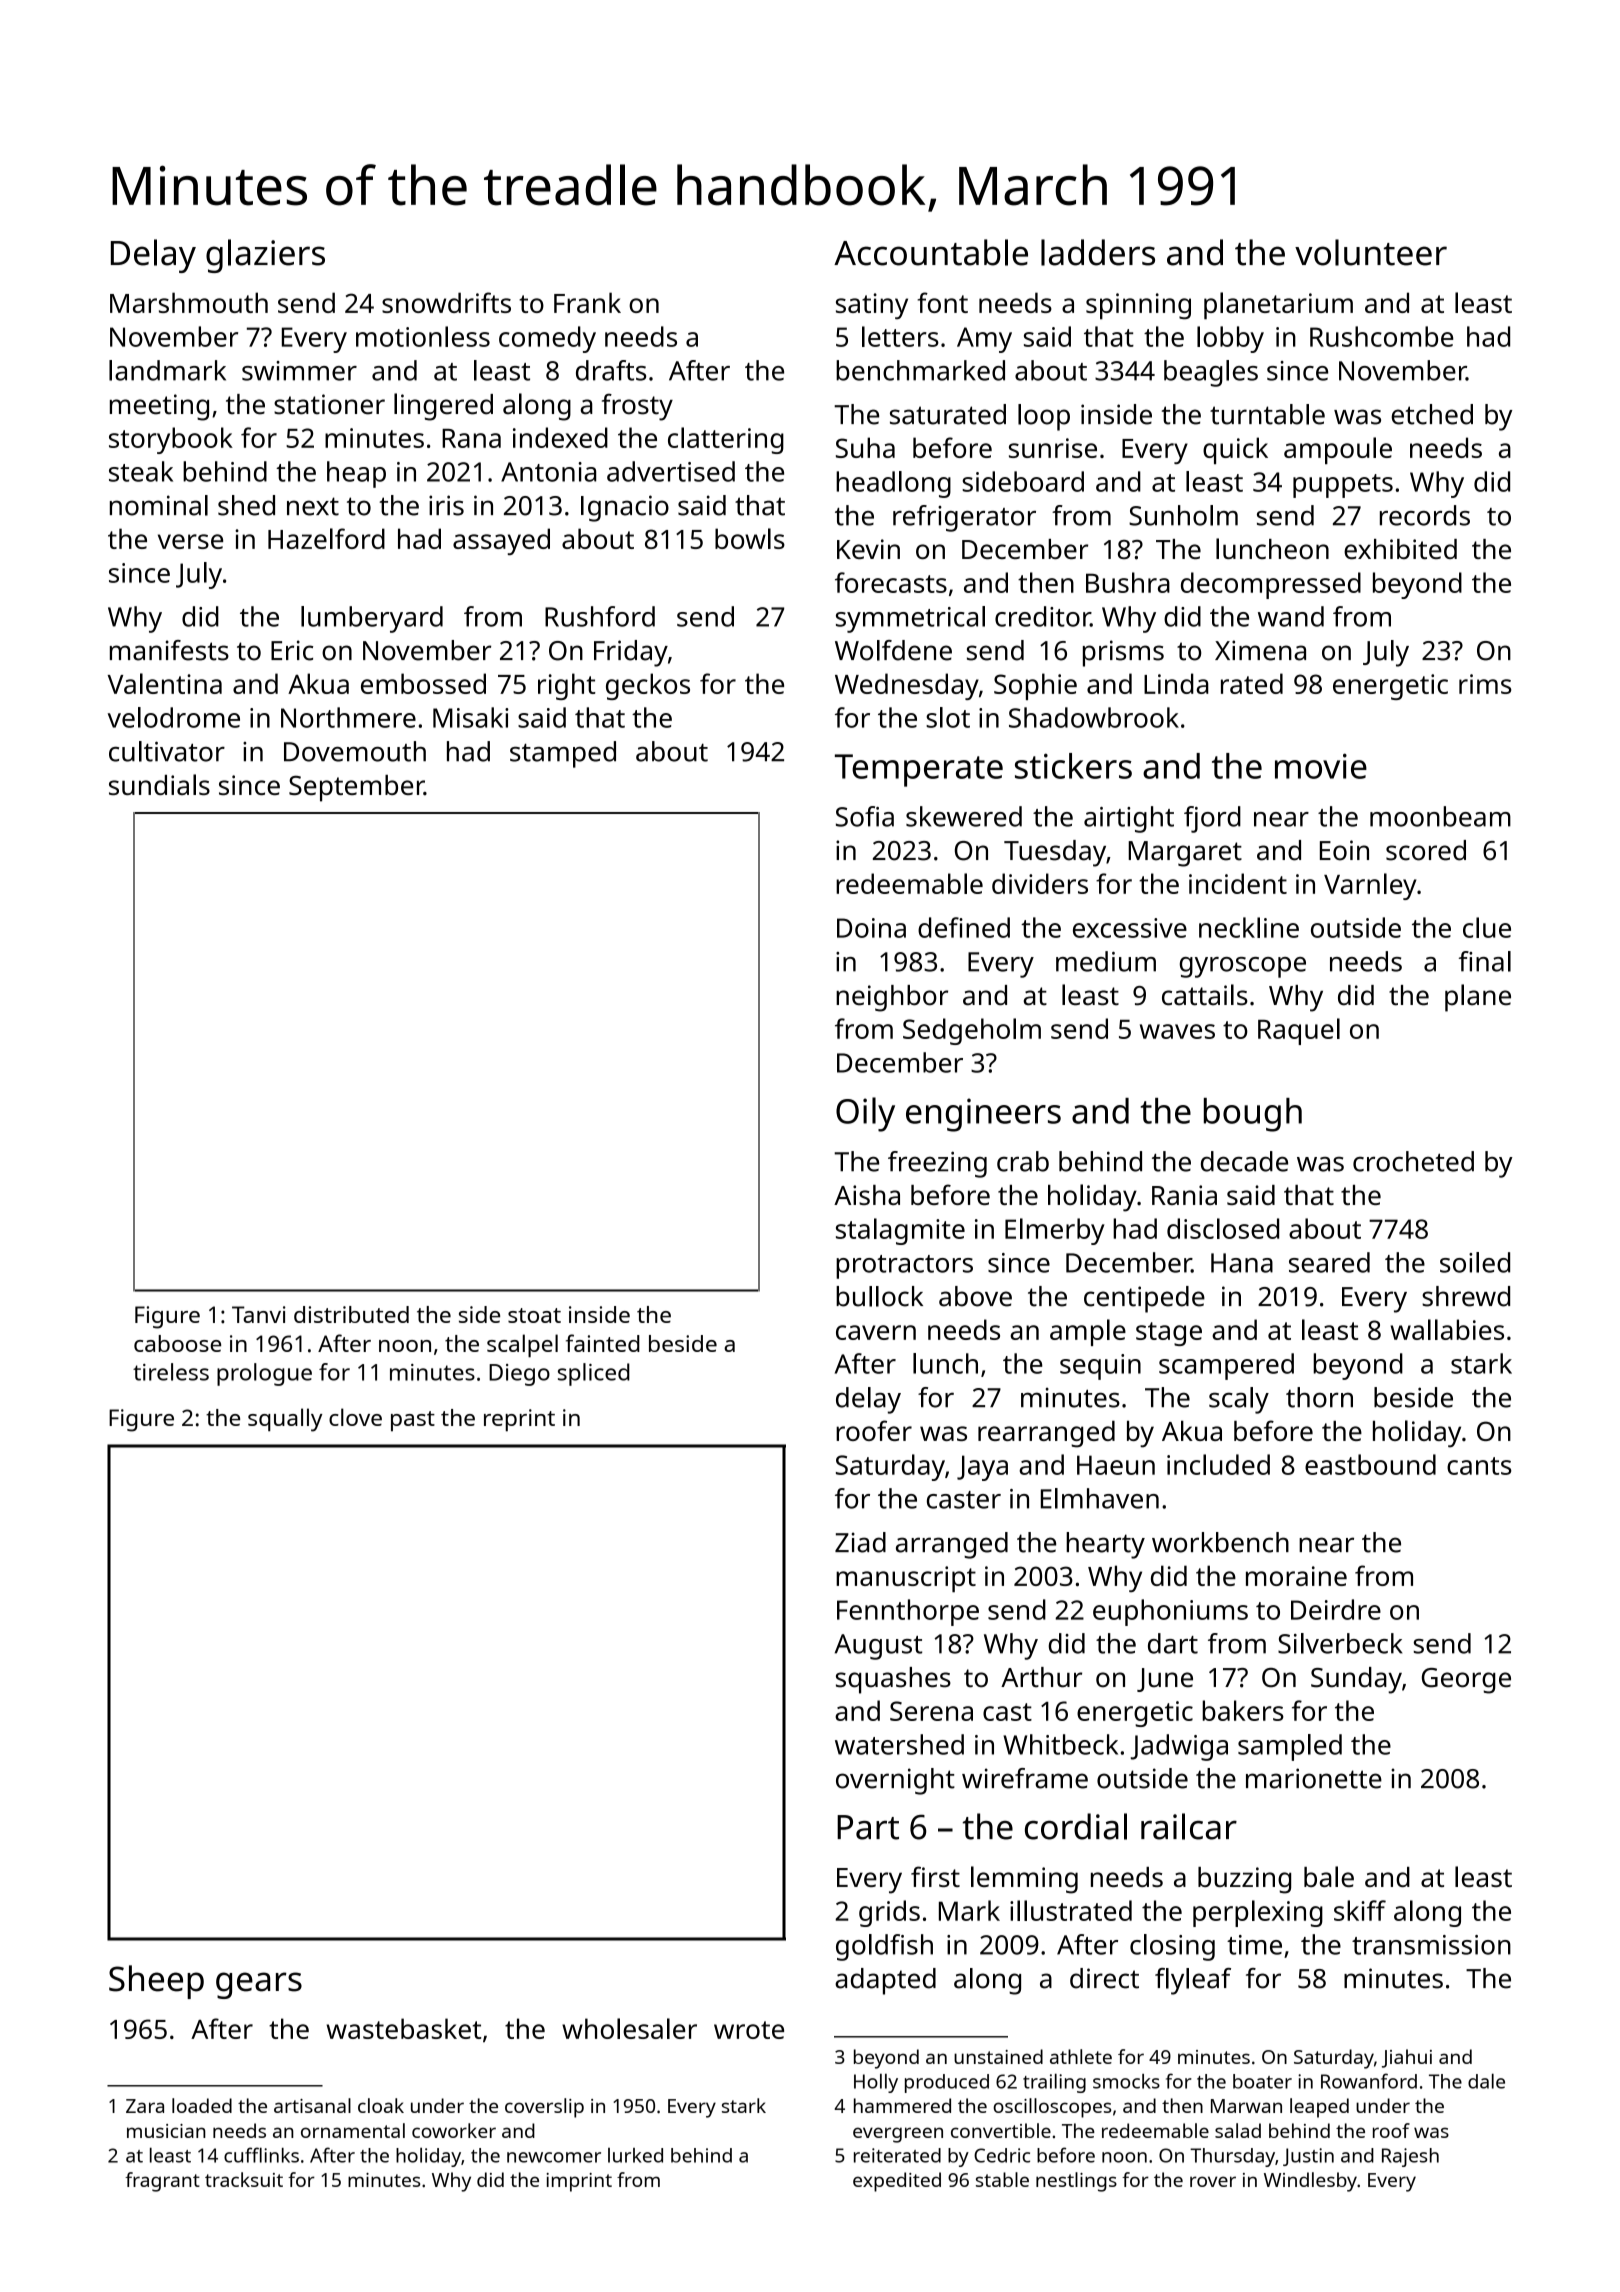  I want to click on prologue, so click(264, 1374).
